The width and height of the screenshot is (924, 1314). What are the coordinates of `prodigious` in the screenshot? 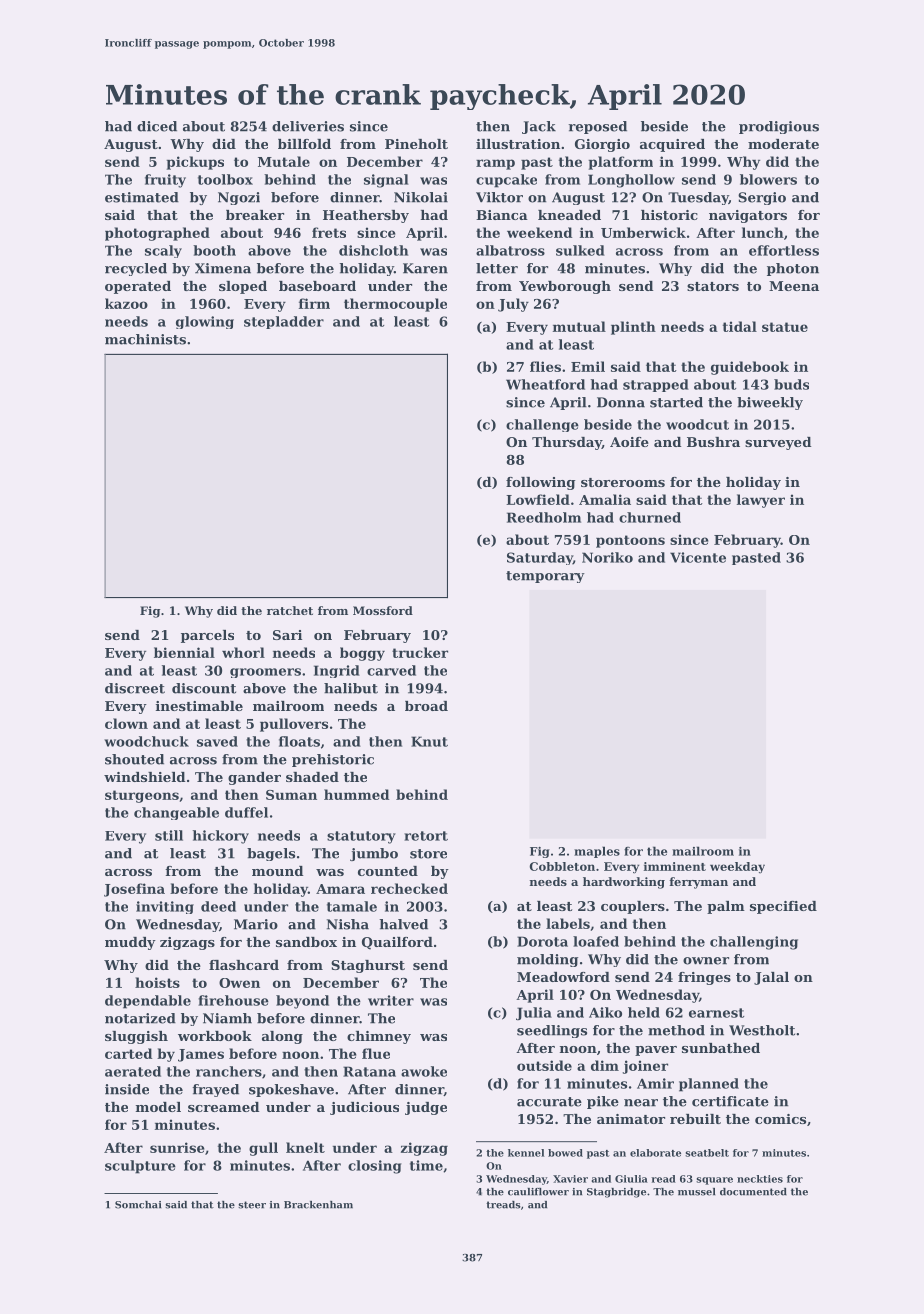 It's located at (779, 127).
